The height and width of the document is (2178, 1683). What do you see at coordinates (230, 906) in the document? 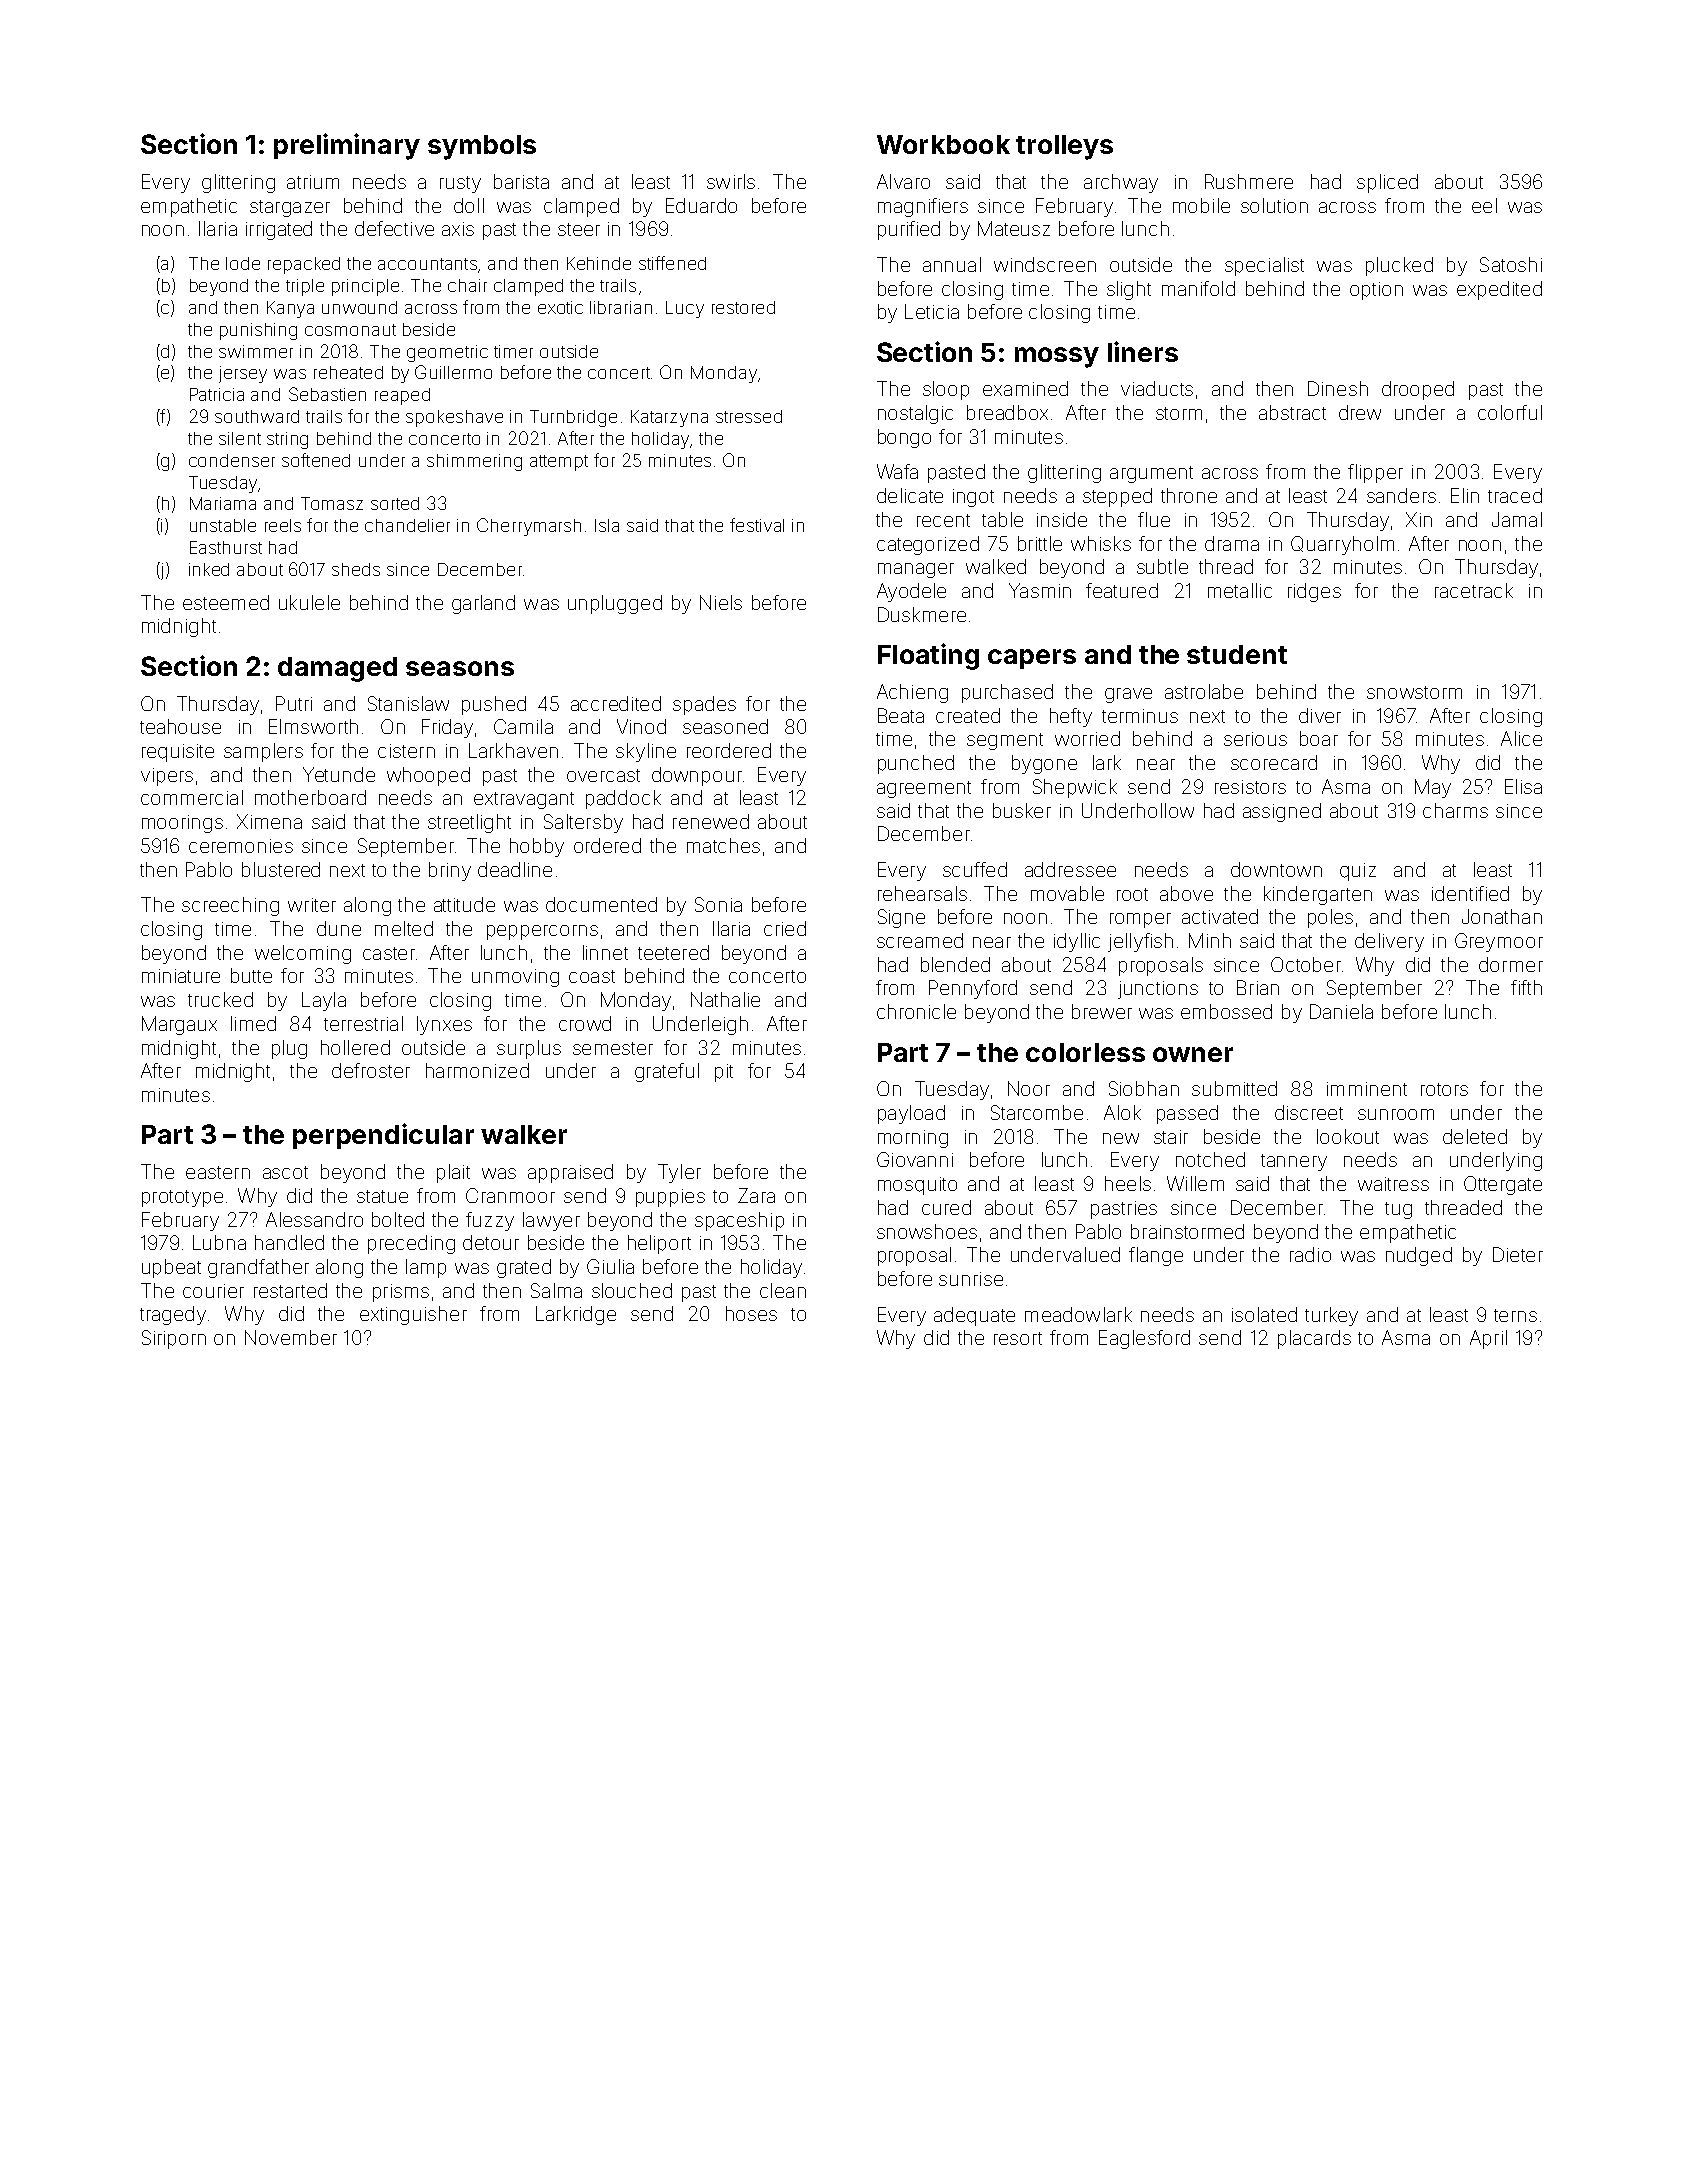
I see `screeching` at bounding box center [230, 906].
